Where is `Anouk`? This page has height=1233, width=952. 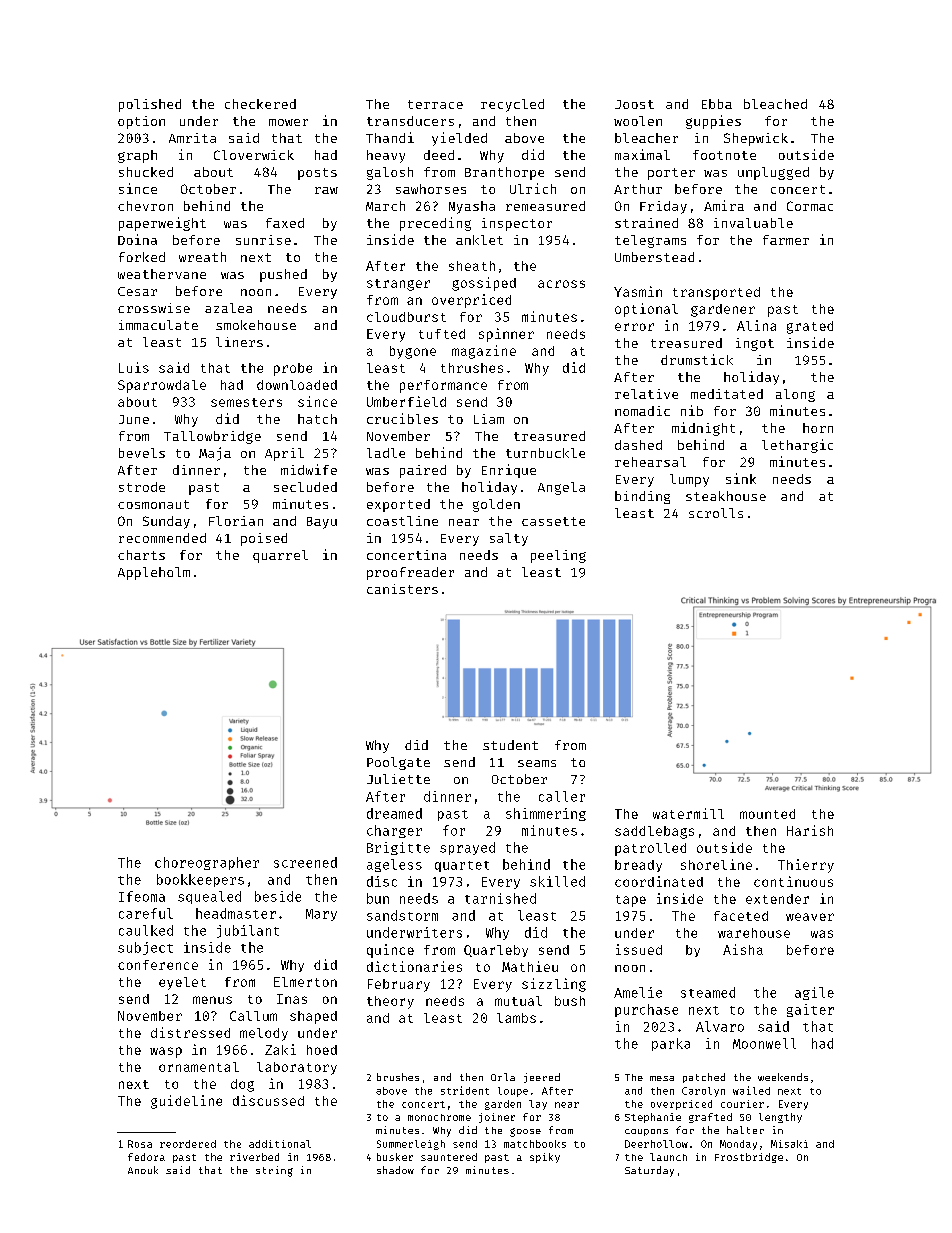
Anouk is located at coordinates (143, 1170).
